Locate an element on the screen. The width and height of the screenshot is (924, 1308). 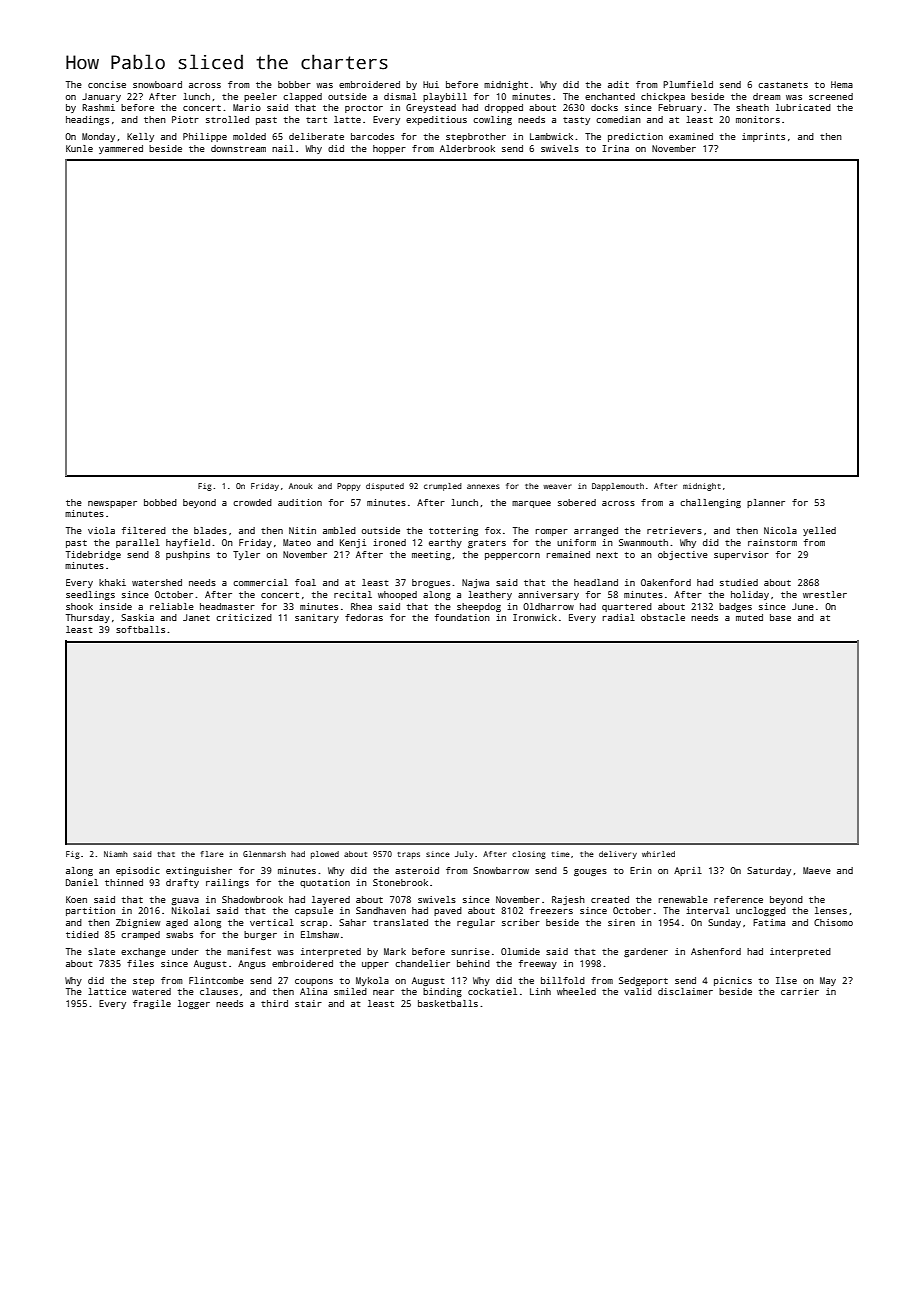
softballs is located at coordinates (140, 629).
